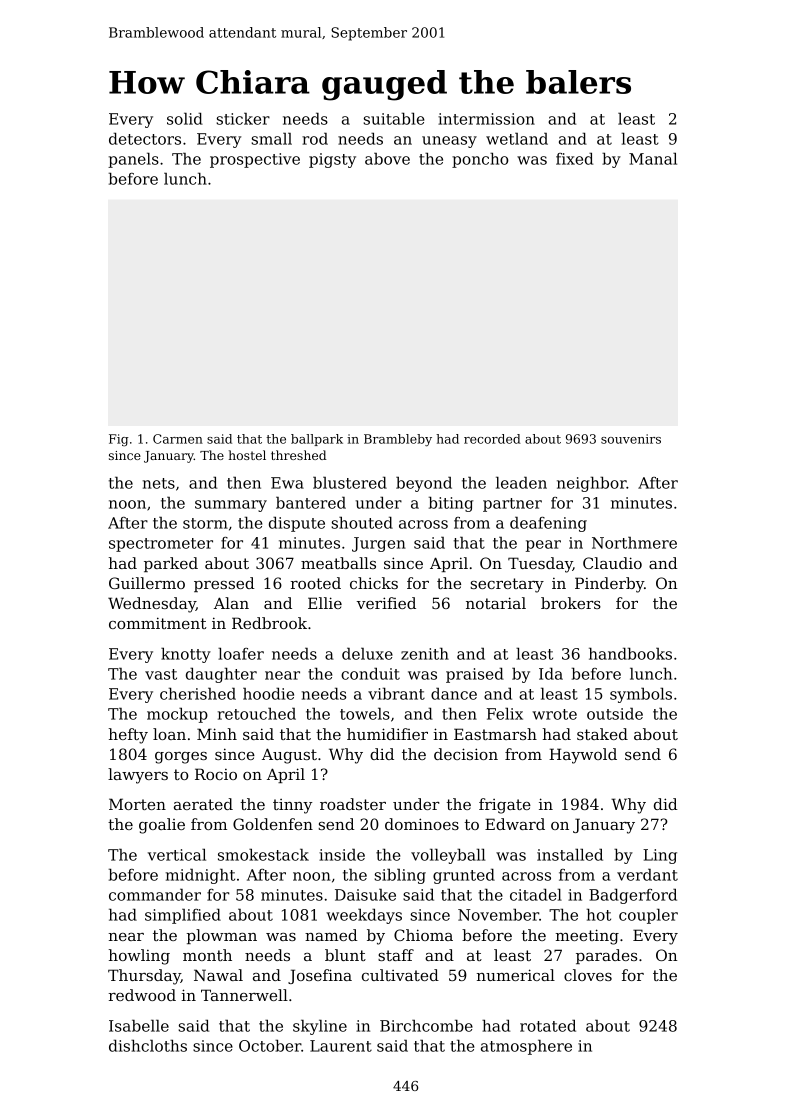 Image resolution: width=786 pixels, height=1116 pixels. Describe the element at coordinates (270, 1045) in the document. I see `October` at that location.
